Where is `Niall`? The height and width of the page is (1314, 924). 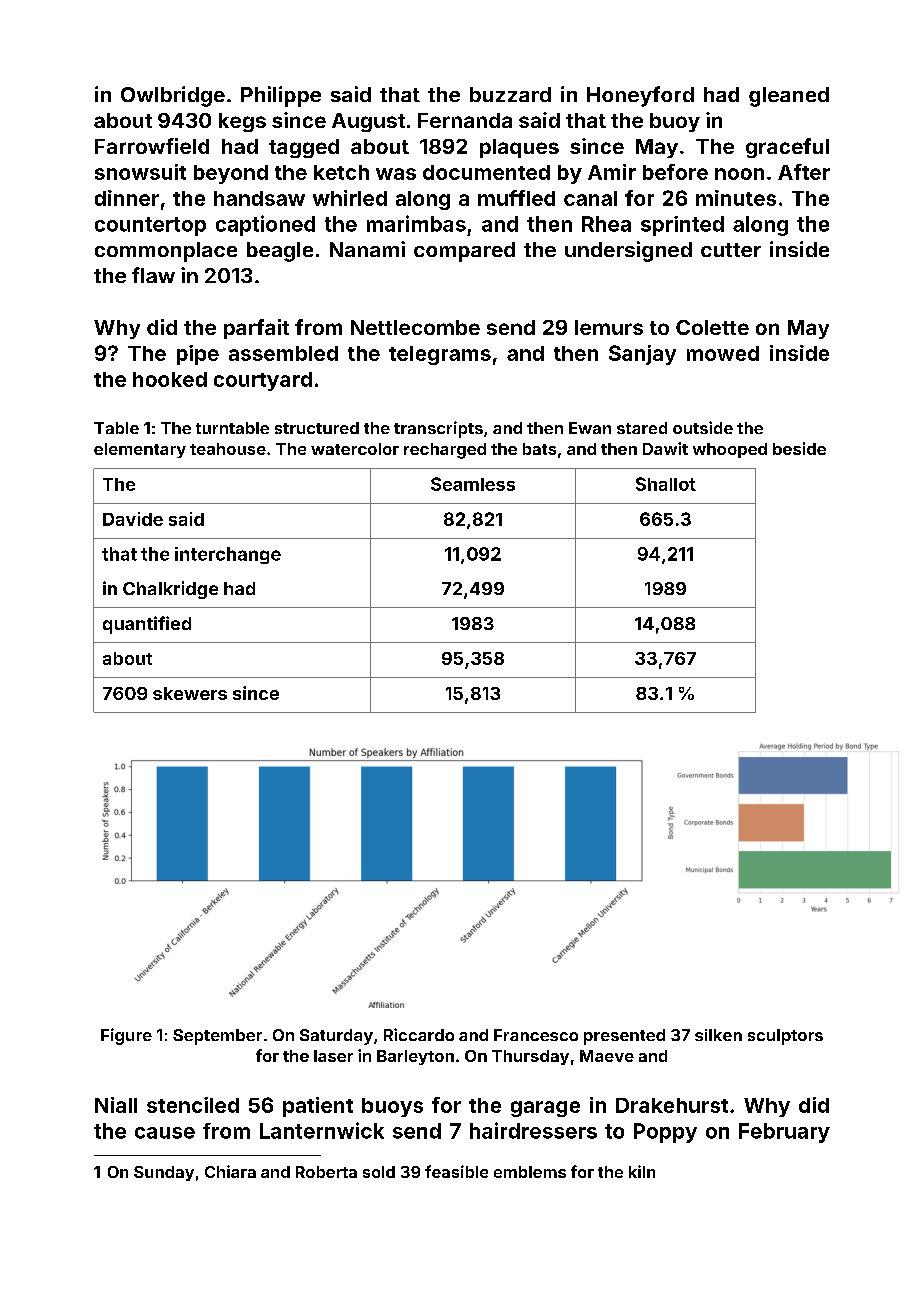 Niall is located at coordinates (116, 1105).
